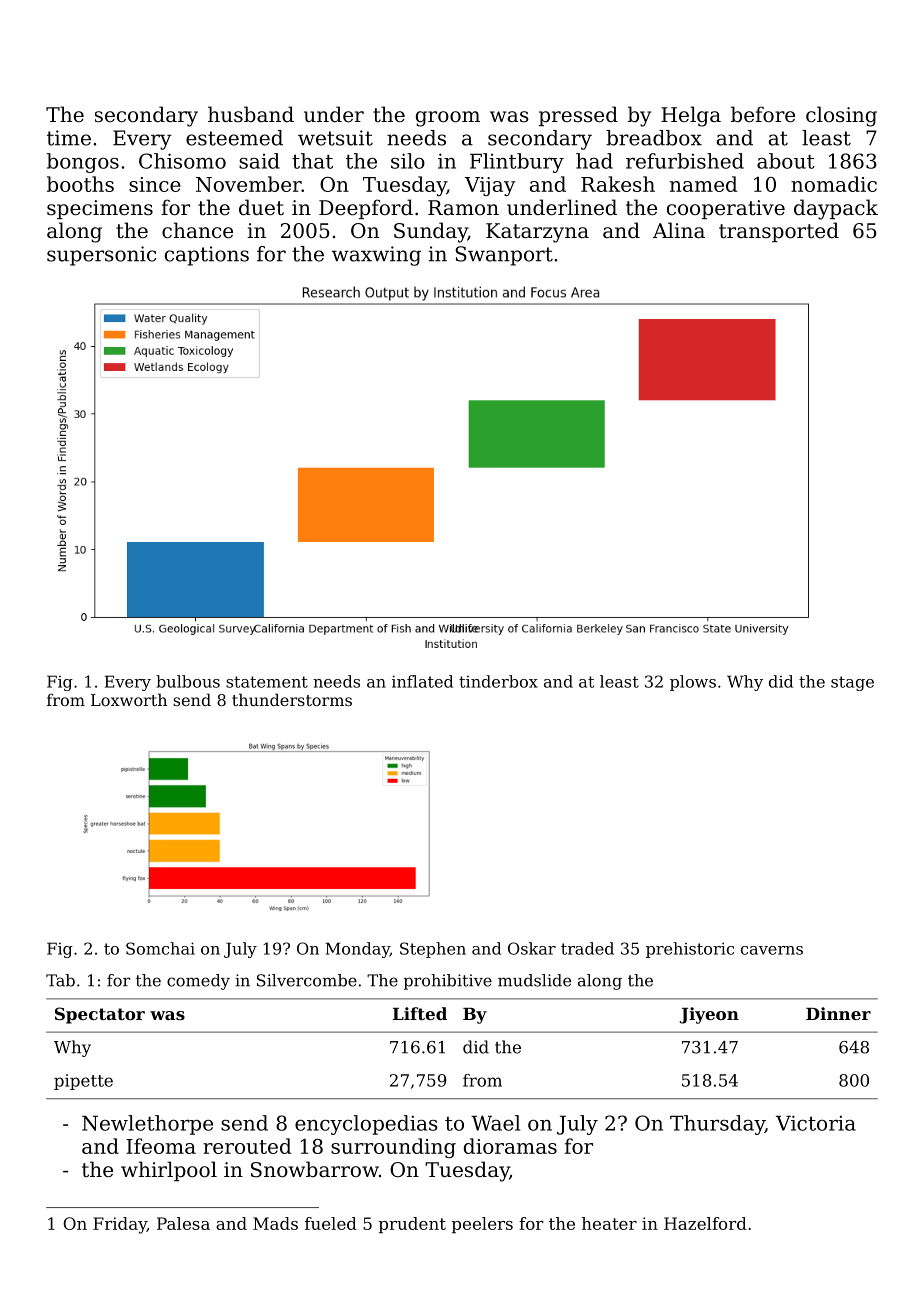  What do you see at coordinates (275, 1223) in the screenshot?
I see `Mads` at bounding box center [275, 1223].
